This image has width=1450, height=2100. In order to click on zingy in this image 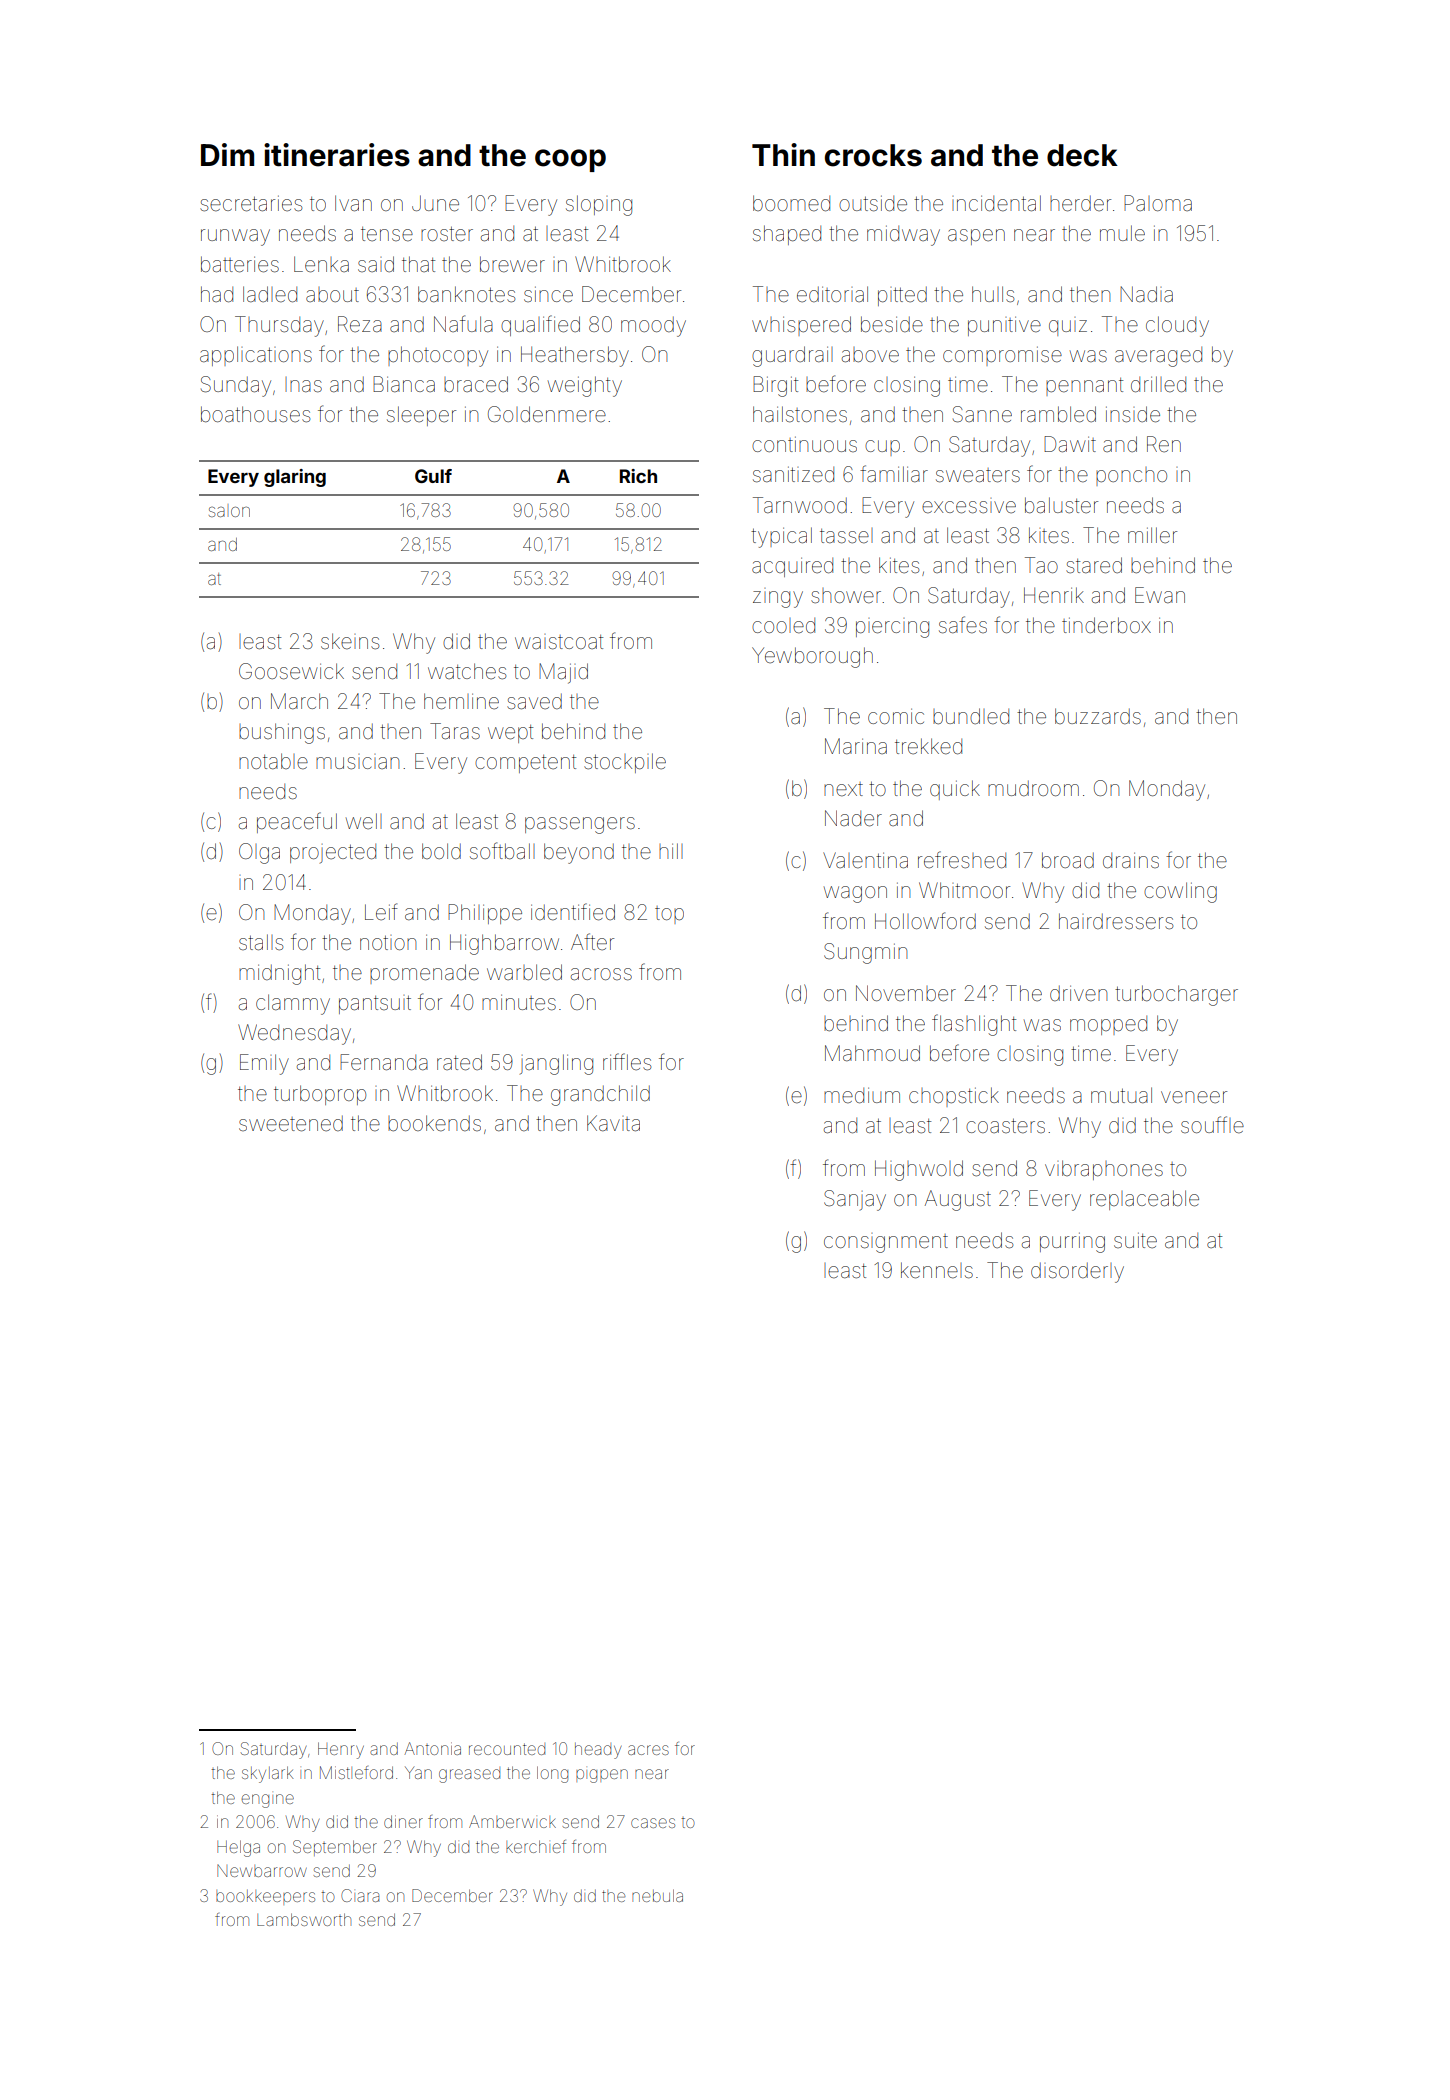, I will do `click(778, 598)`.
